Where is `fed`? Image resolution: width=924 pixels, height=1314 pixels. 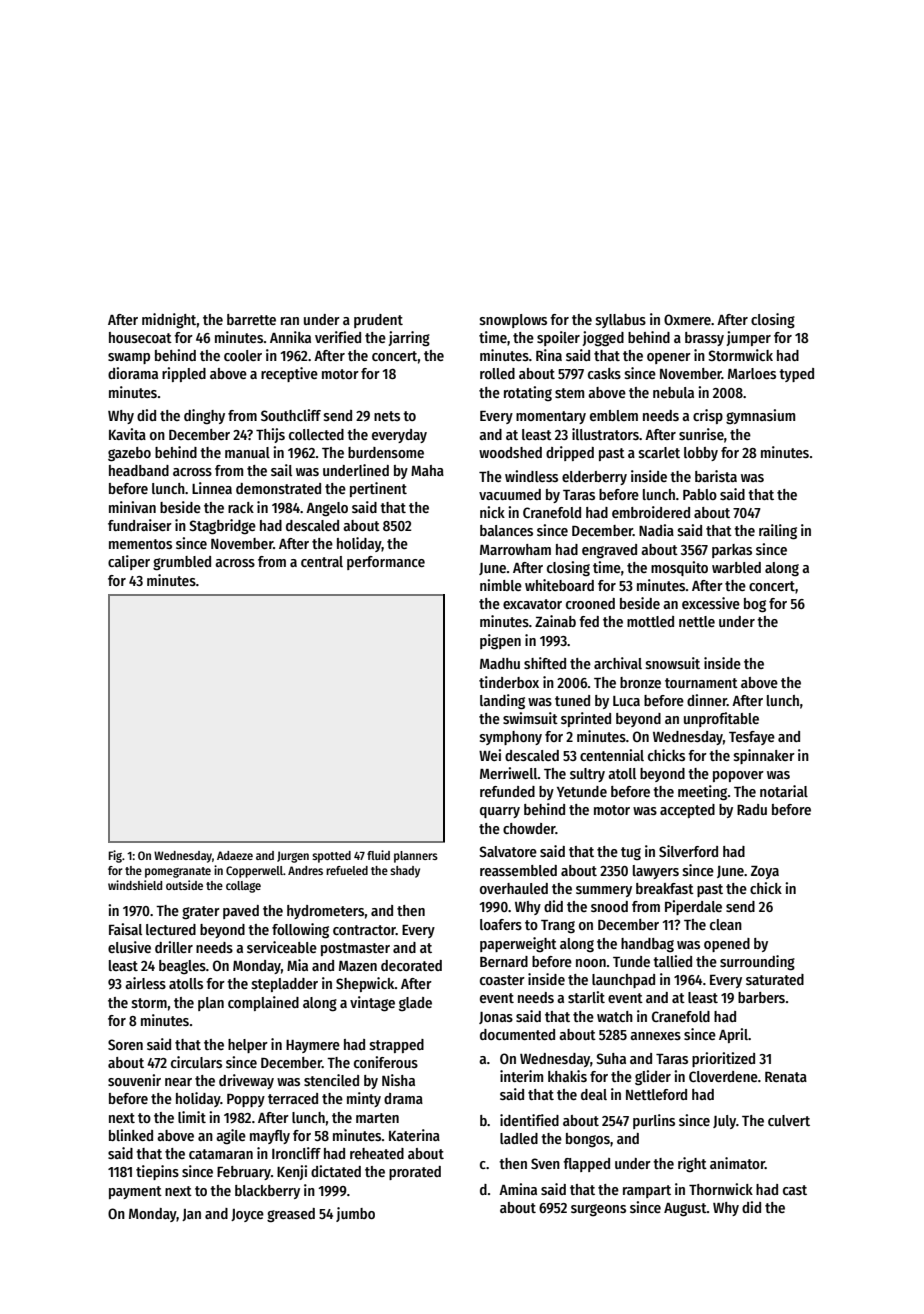
fed is located at coordinates (589, 621).
